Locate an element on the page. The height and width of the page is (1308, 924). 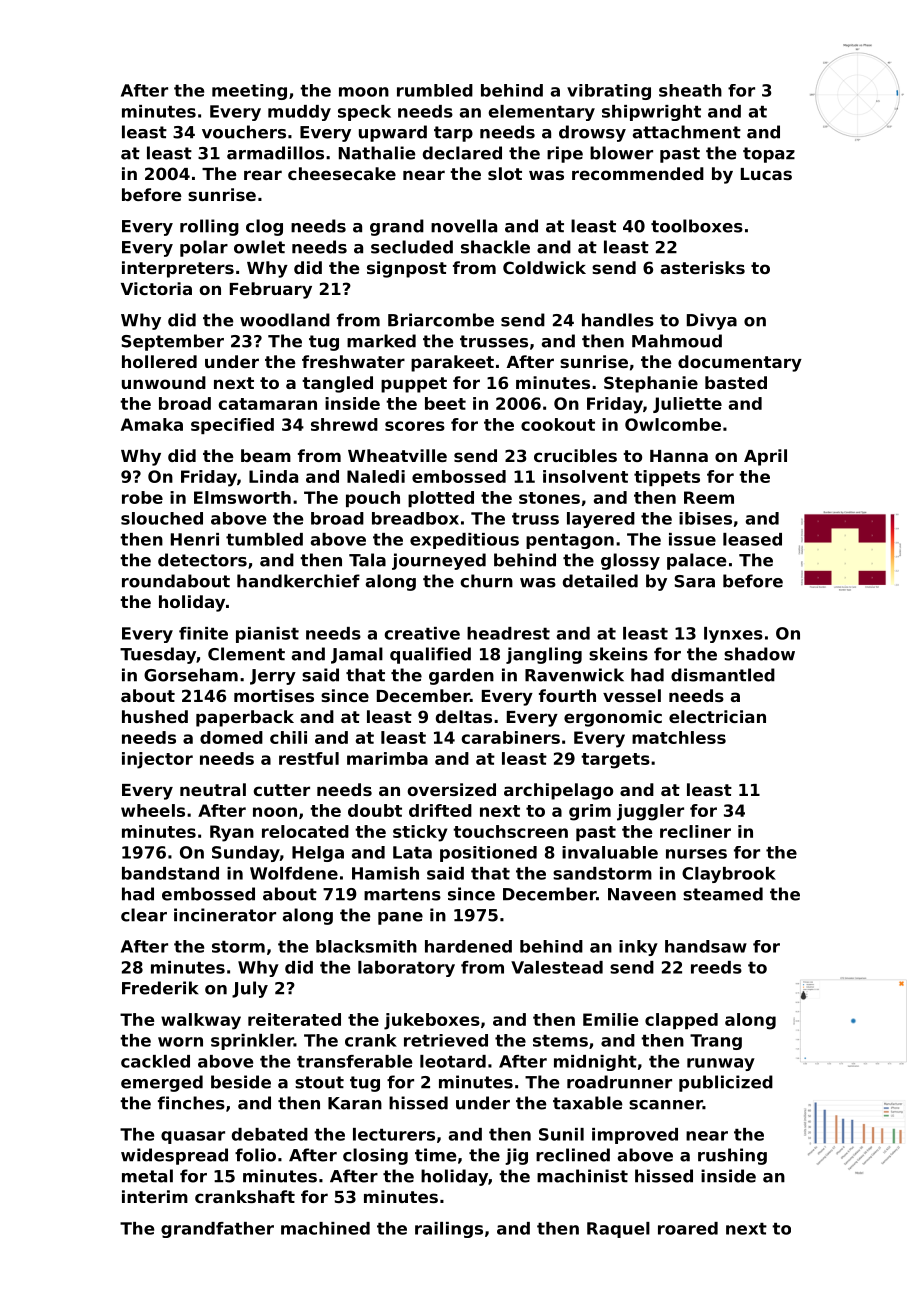
deltas is located at coordinates (464, 716).
